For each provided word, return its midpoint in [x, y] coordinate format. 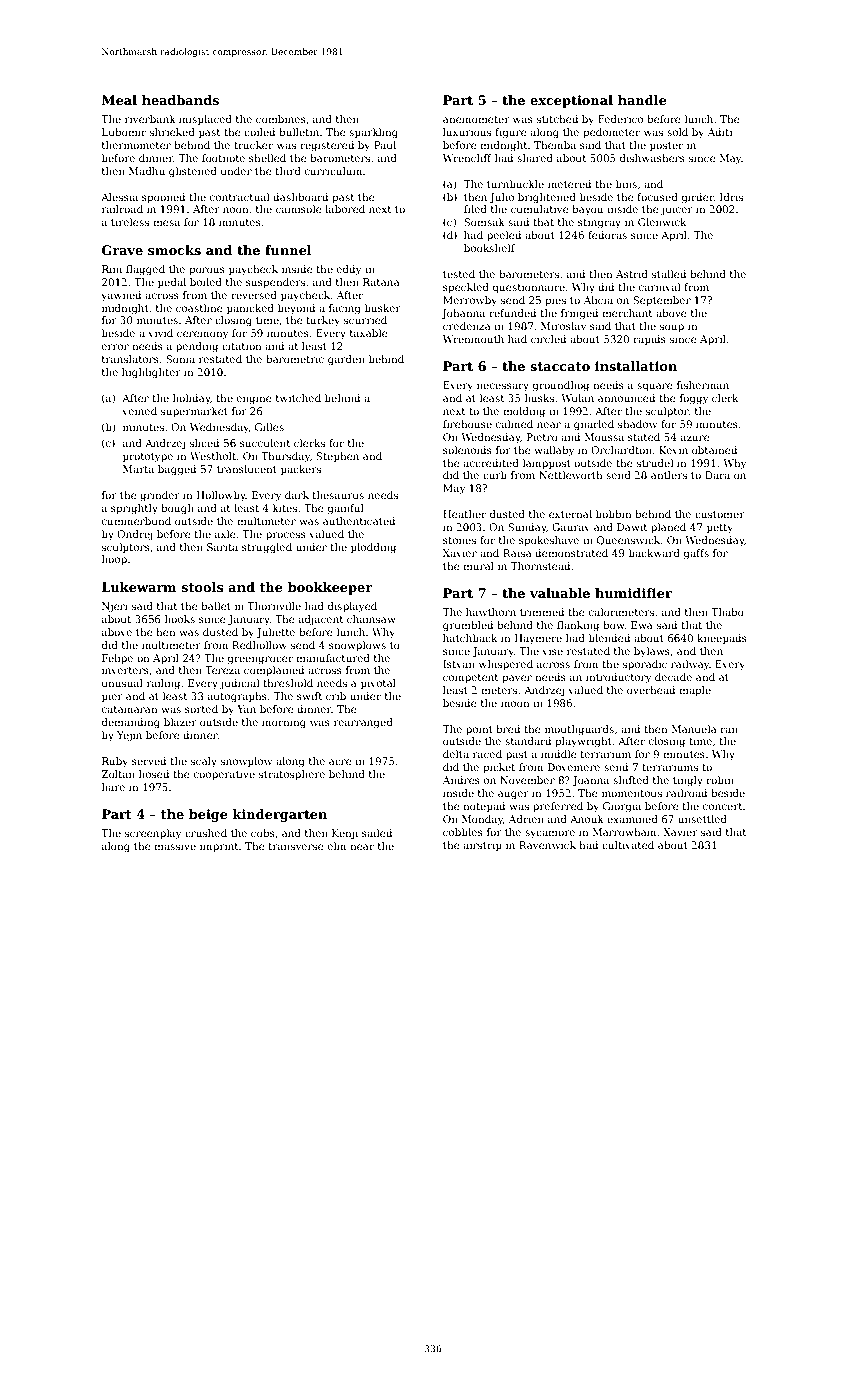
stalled [669, 274]
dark [297, 495]
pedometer [611, 133]
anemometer [476, 119]
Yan [246, 709]
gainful [346, 509]
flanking [578, 626]
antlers [669, 475]
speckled [466, 288]
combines [281, 119]
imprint [219, 847]
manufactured [333, 658]
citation [241, 346]
